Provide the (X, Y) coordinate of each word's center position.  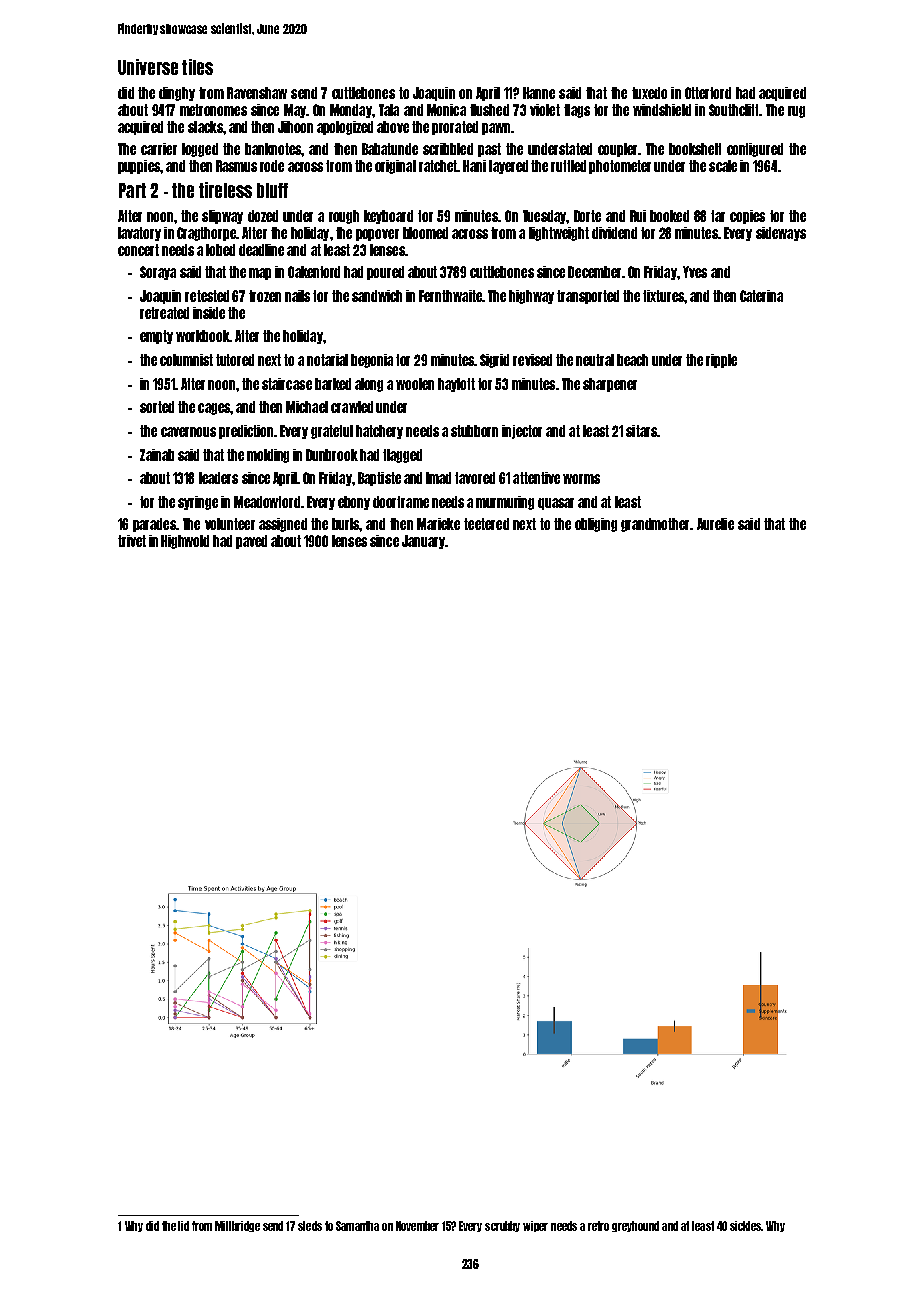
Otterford (708, 93)
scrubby (502, 1226)
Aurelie (715, 524)
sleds (310, 1226)
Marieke (438, 524)
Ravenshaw (257, 93)
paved (251, 542)
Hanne (539, 93)
